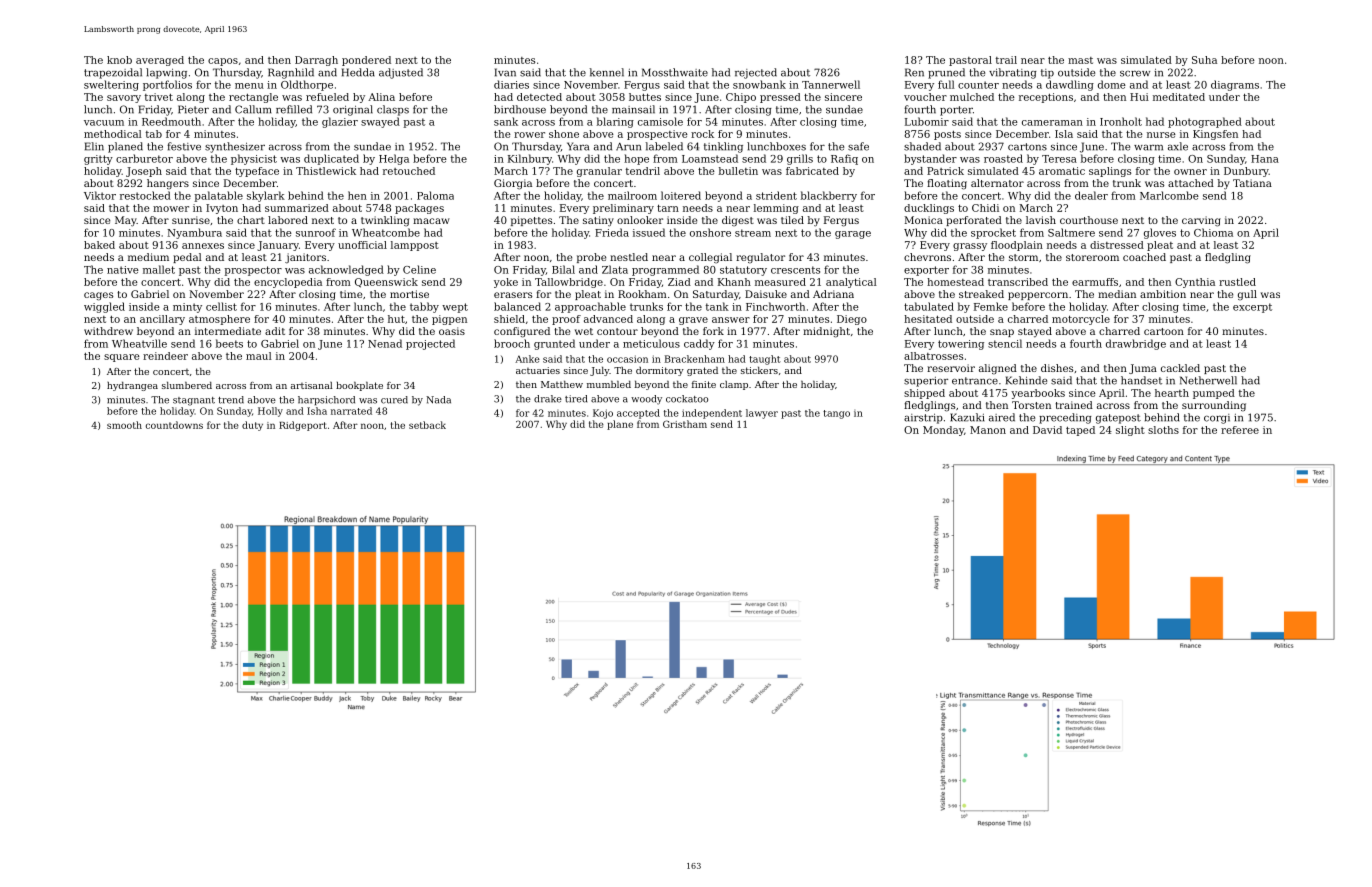  I want to click on trail, so click(1006, 60).
